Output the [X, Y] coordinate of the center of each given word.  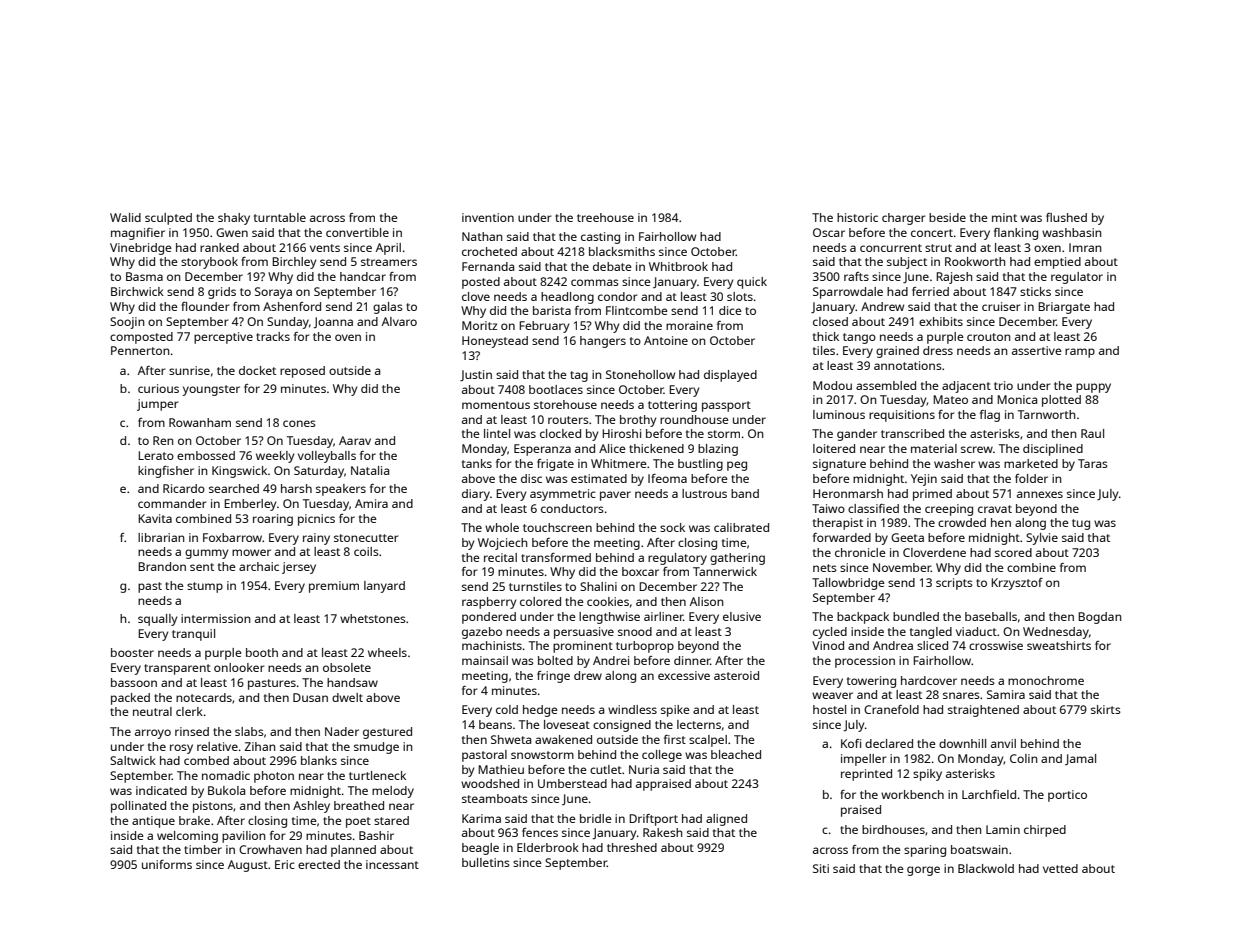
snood [635, 631]
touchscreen [557, 527]
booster [132, 652]
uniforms [167, 864]
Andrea [893, 645]
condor [618, 296]
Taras [1093, 463]
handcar [363, 276]
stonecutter [366, 538]
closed [830, 321]
